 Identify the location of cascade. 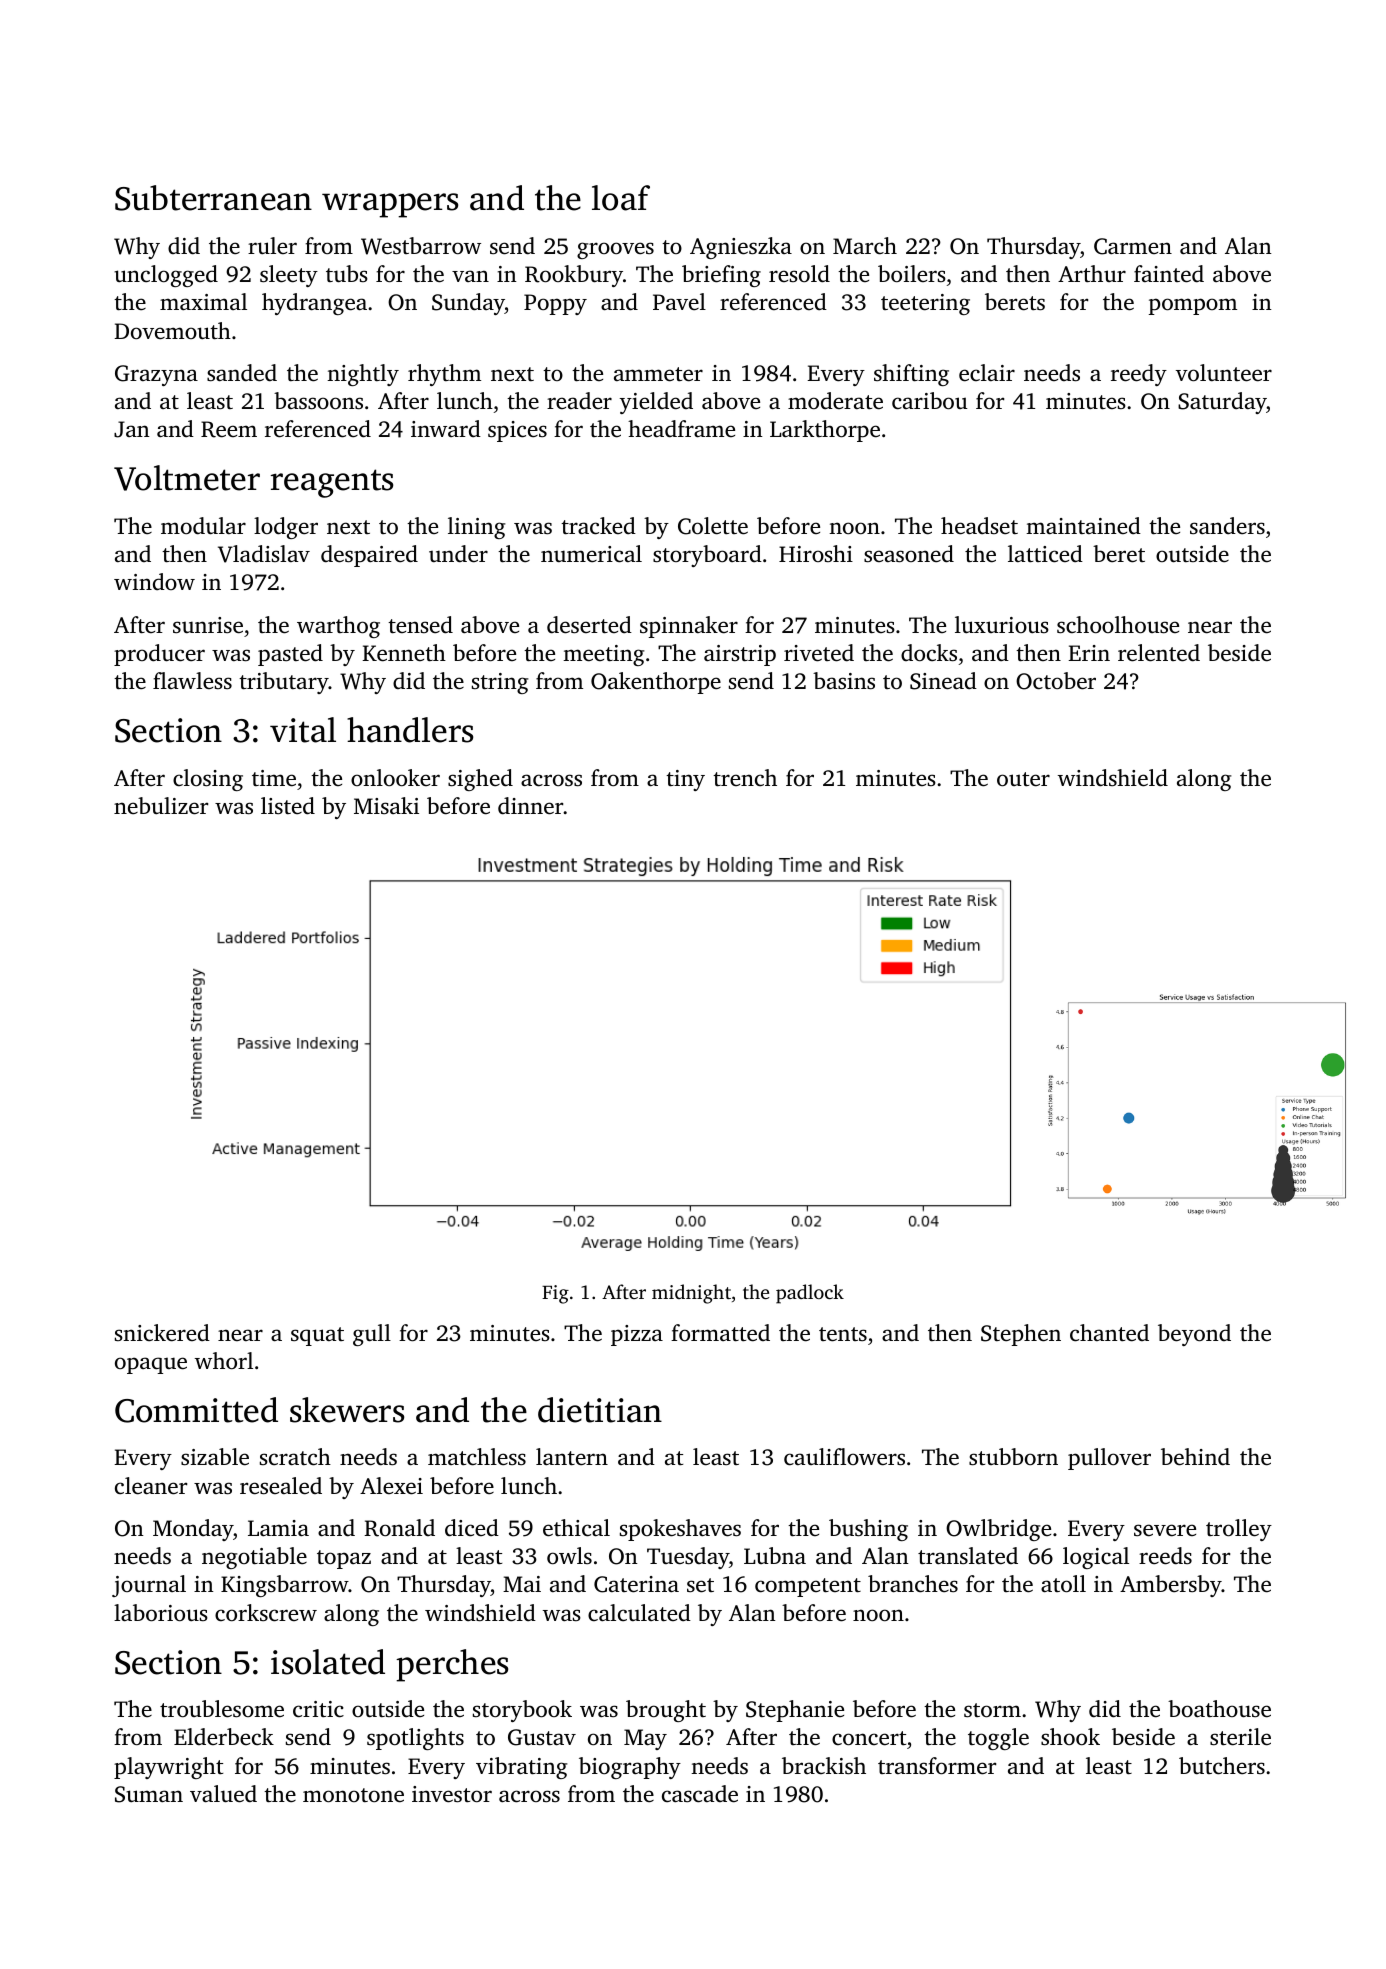
(700, 1794).
